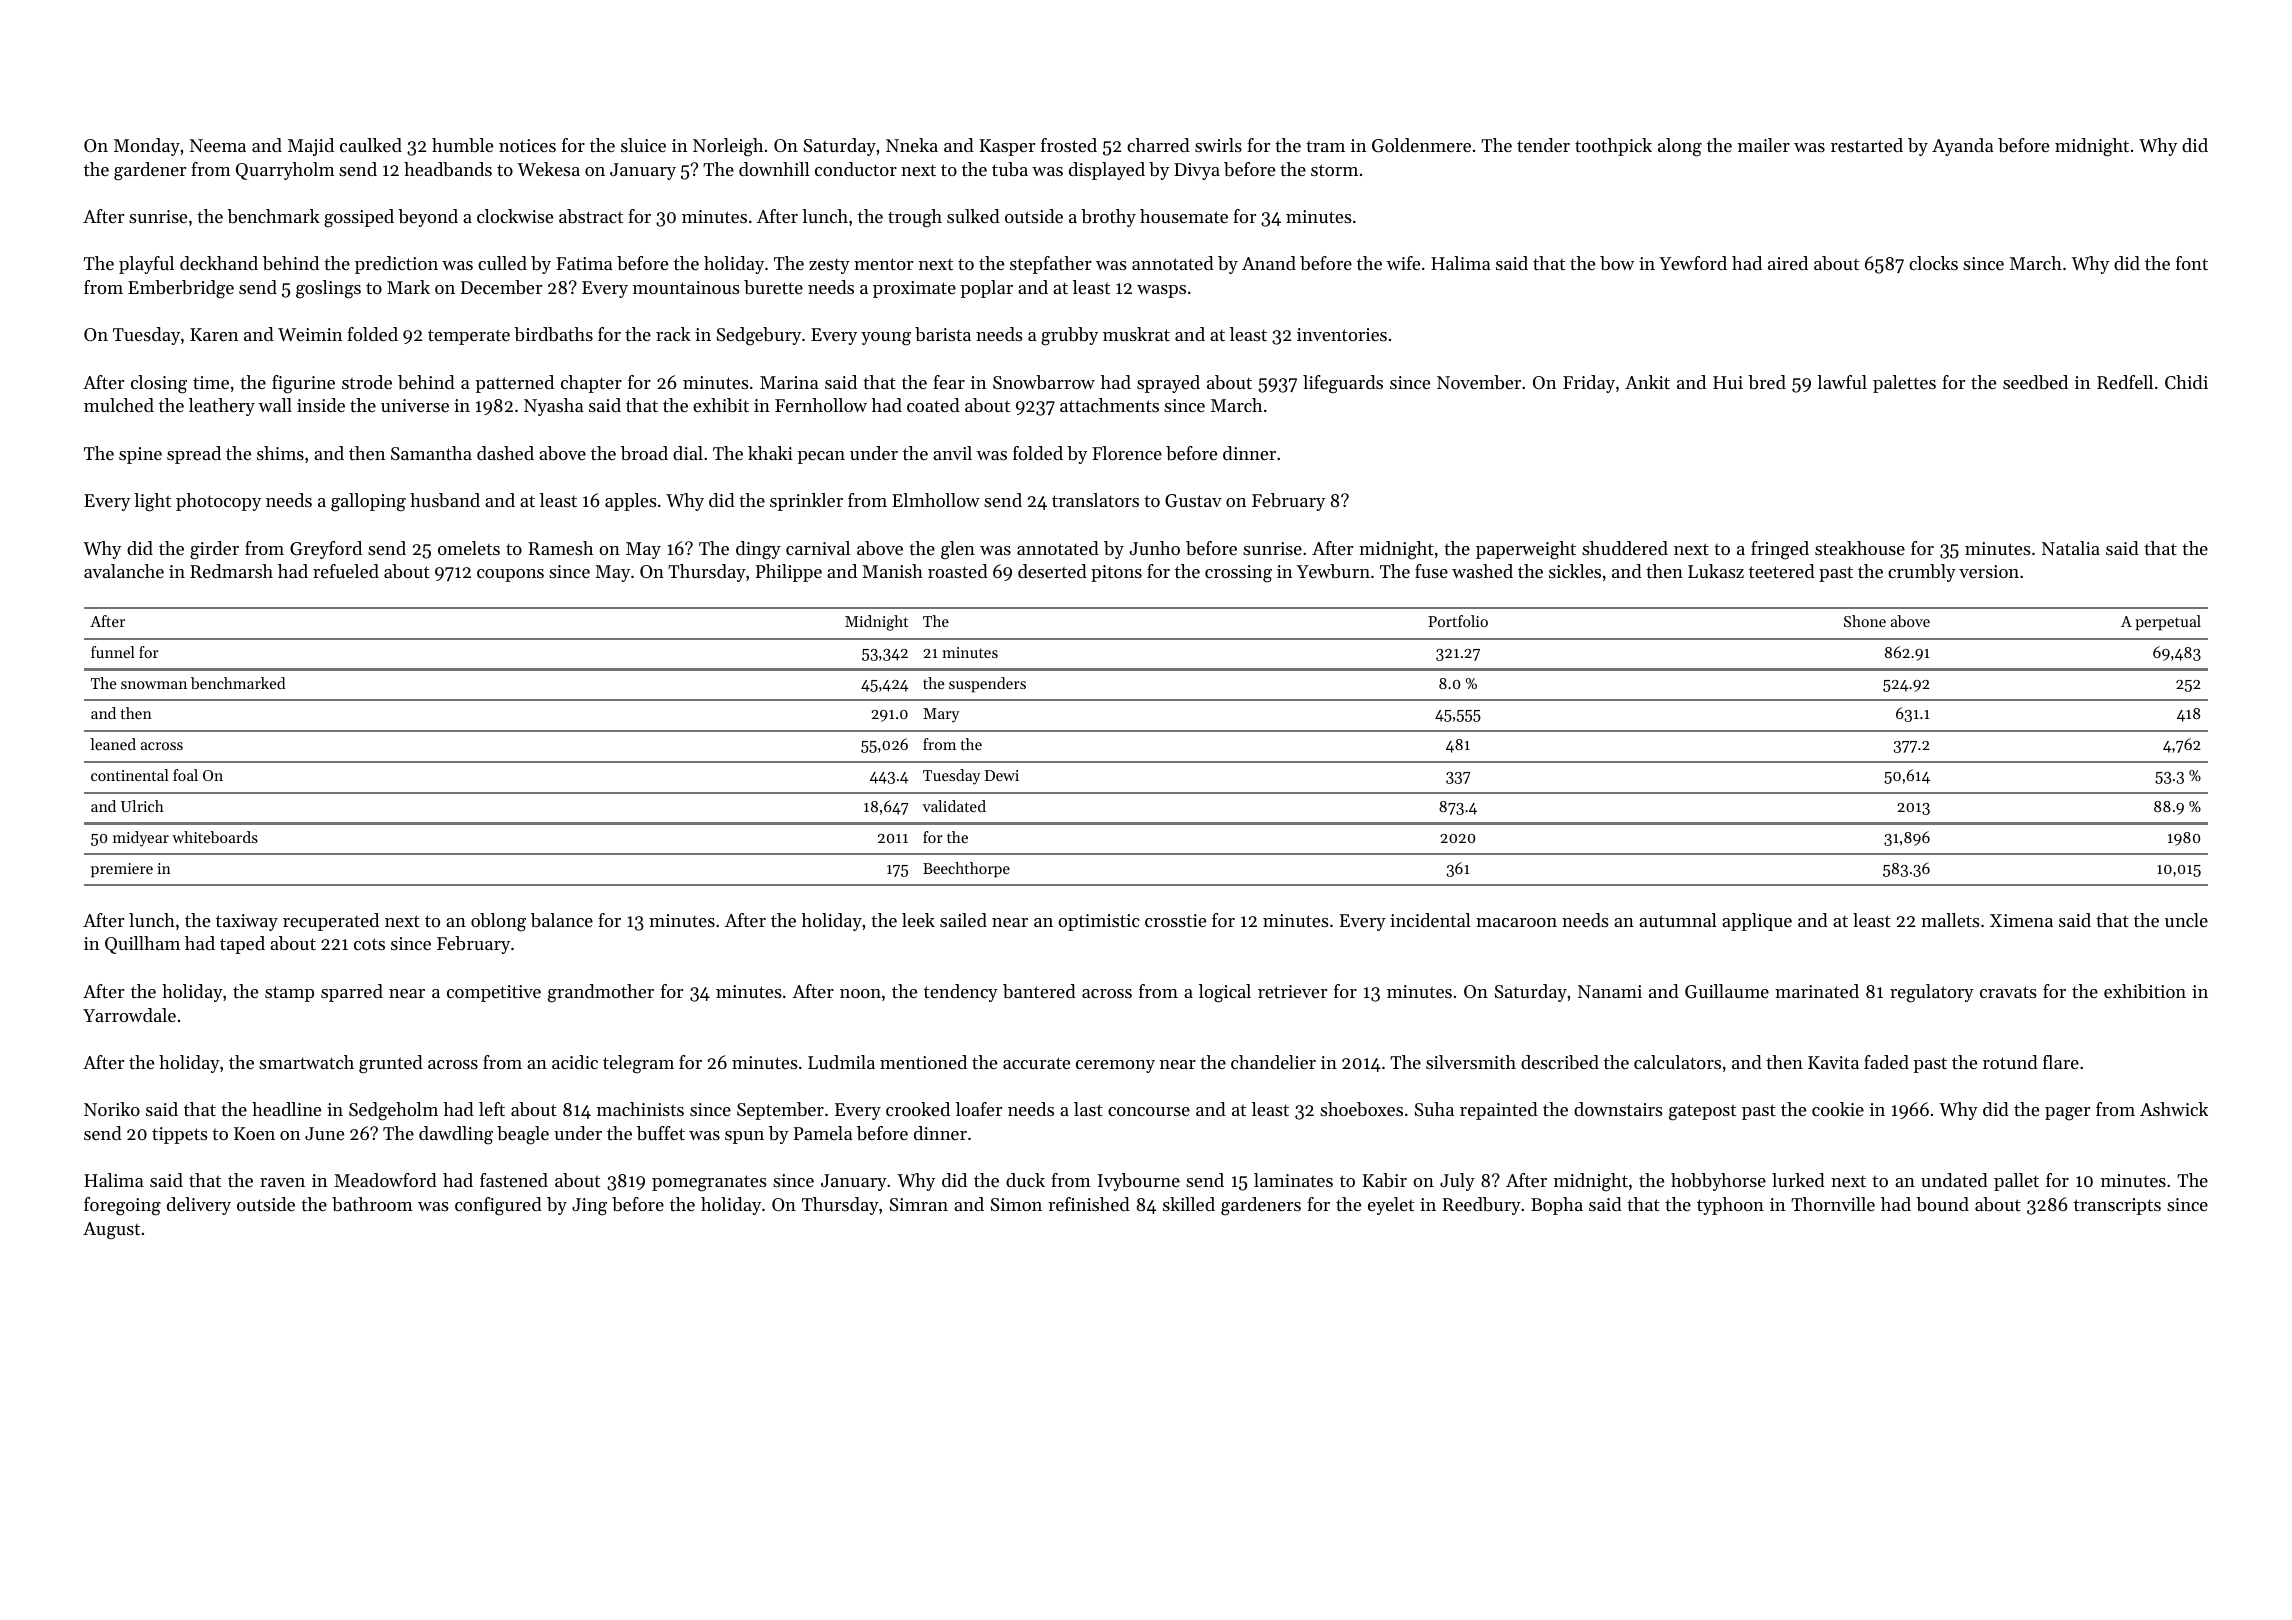 Image resolution: width=2292 pixels, height=1620 pixels. Describe the element at coordinates (214, 550) in the screenshot. I see `girder` at that location.
